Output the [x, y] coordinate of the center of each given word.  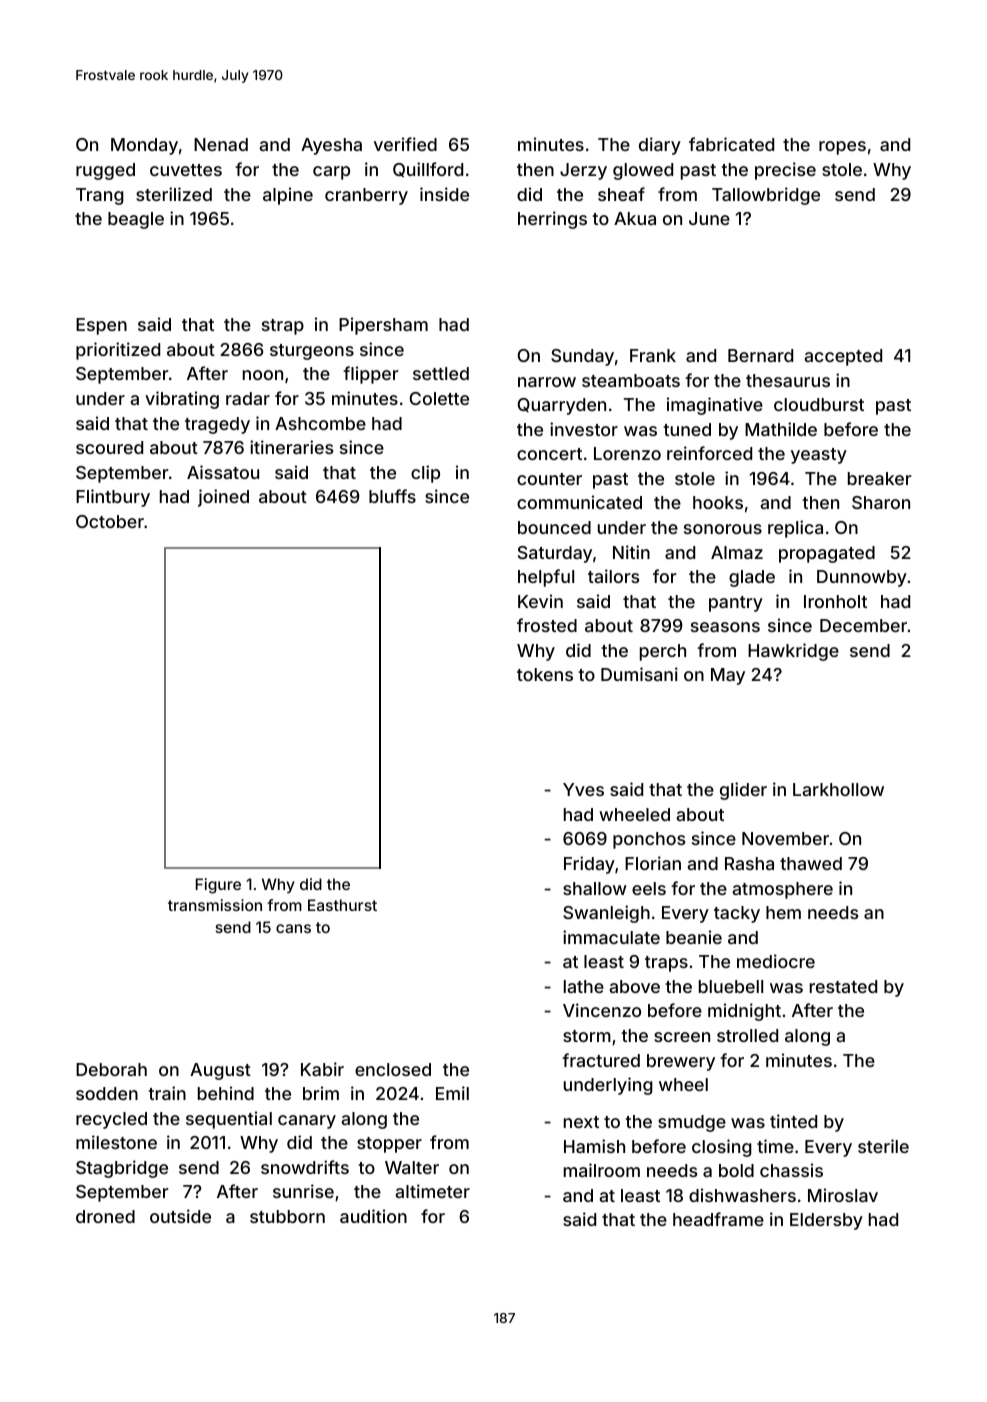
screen [682, 1037]
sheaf [621, 194]
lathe [584, 986]
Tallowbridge [766, 196]
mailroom [602, 1170]
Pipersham [383, 326]
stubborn [287, 1216]
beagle [136, 220]
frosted [547, 625]
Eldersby [826, 1221]
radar [248, 398]
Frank [653, 355]
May [728, 676]
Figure [218, 886]
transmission [215, 905]
